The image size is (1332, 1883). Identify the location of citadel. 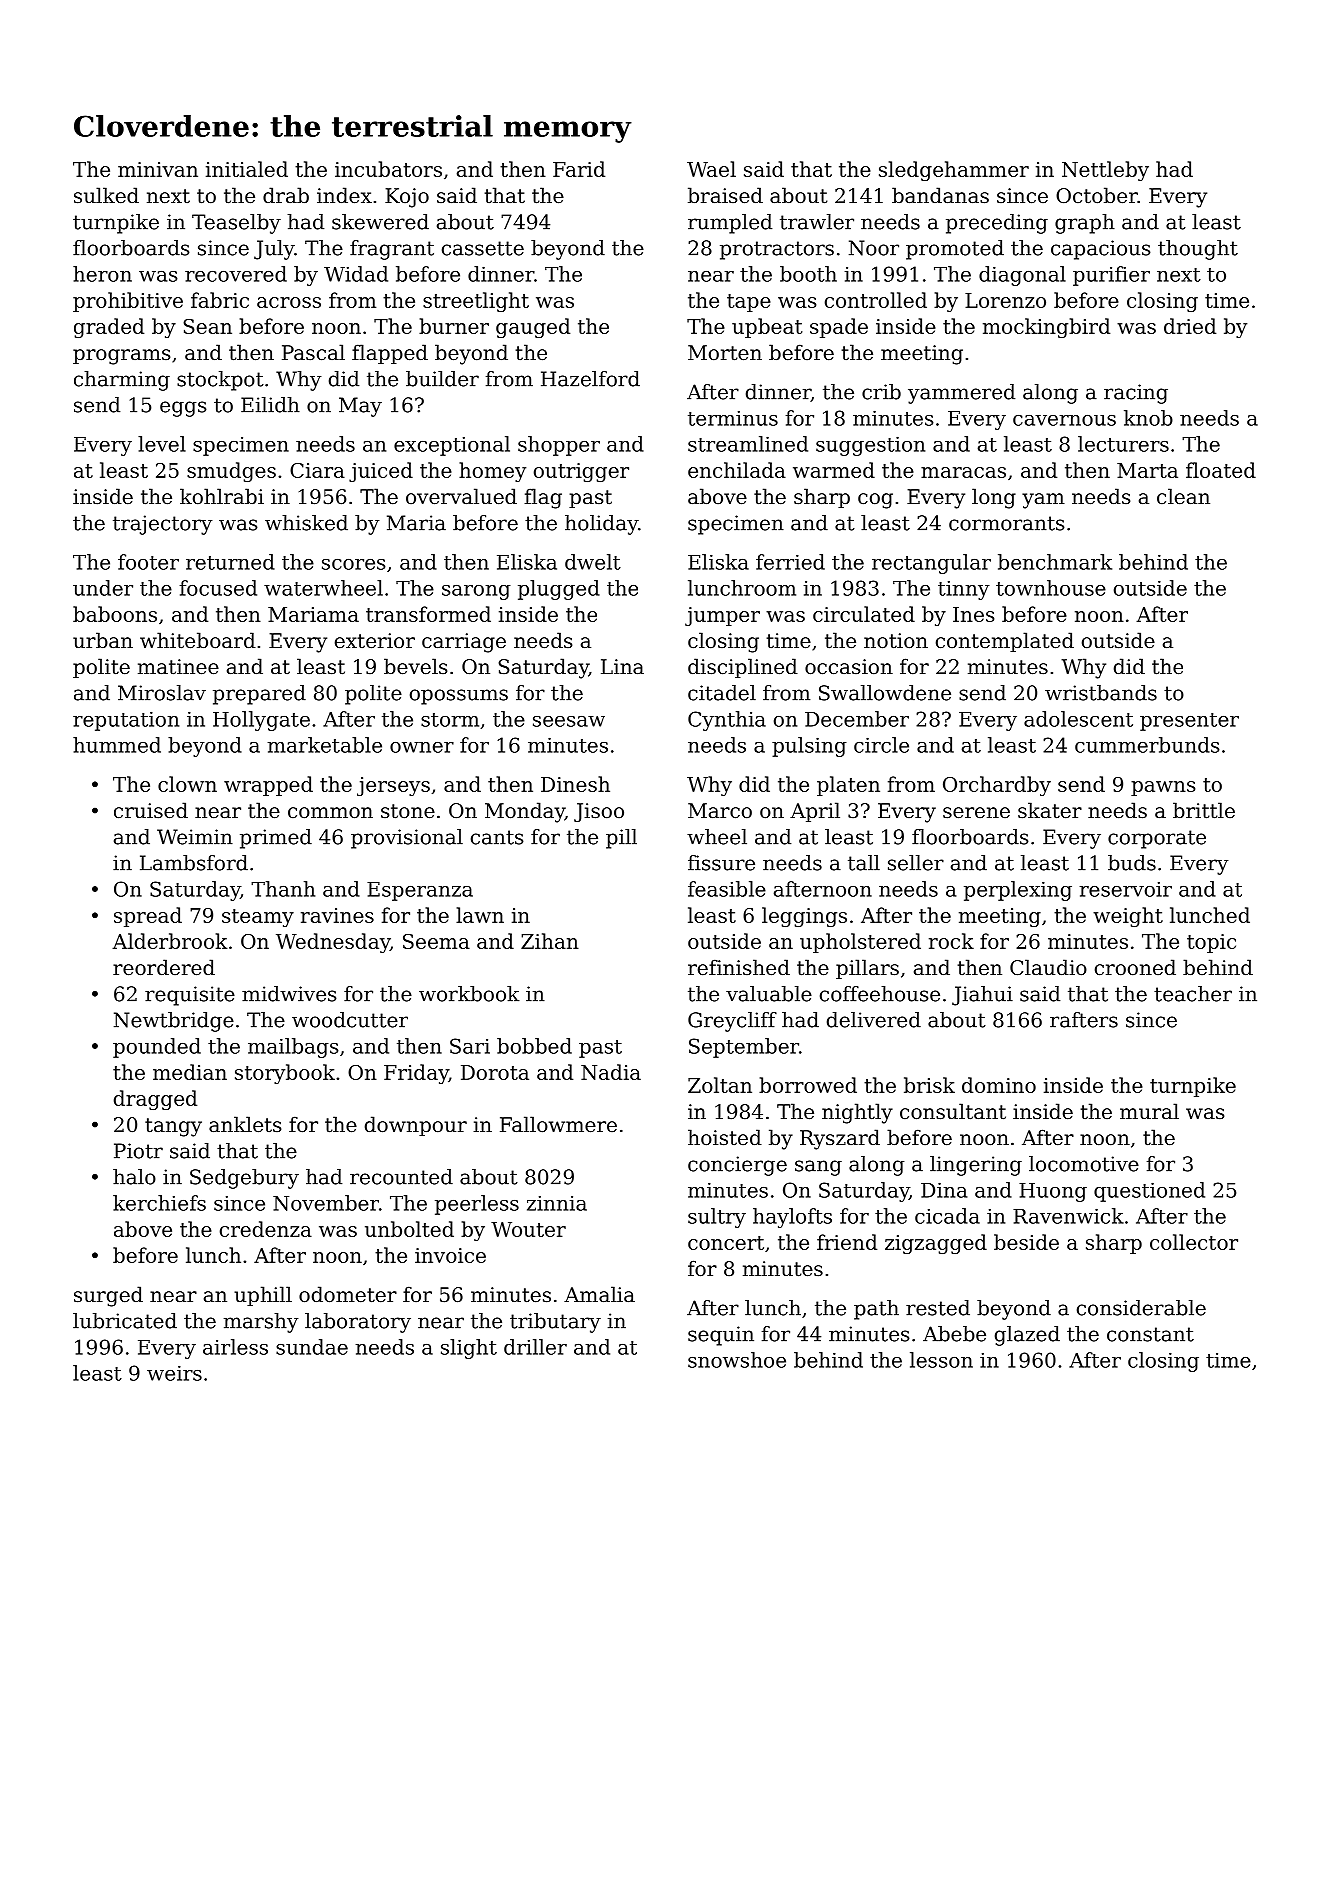
(722, 693).
